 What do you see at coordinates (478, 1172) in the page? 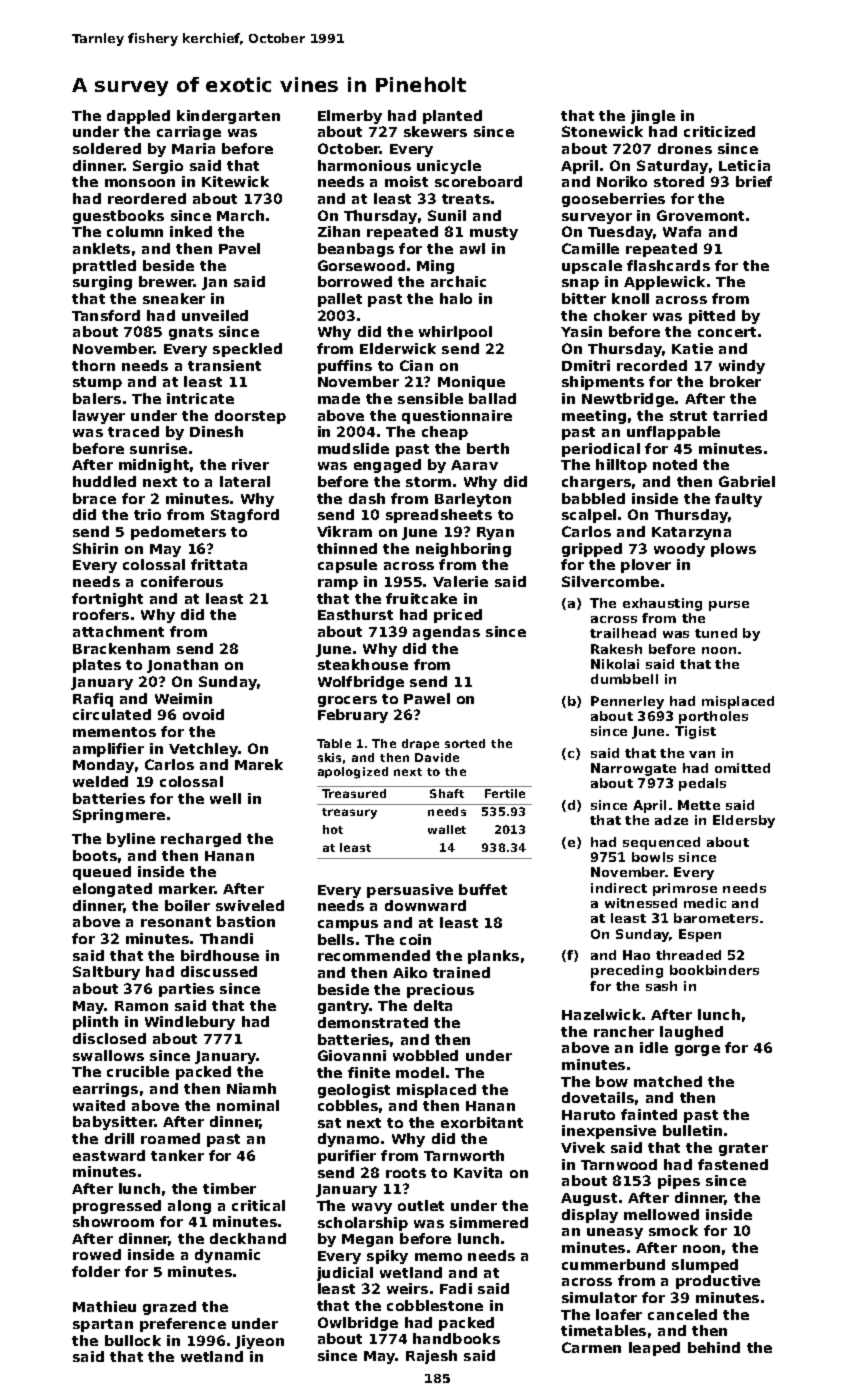
I see `Kavita` at bounding box center [478, 1172].
